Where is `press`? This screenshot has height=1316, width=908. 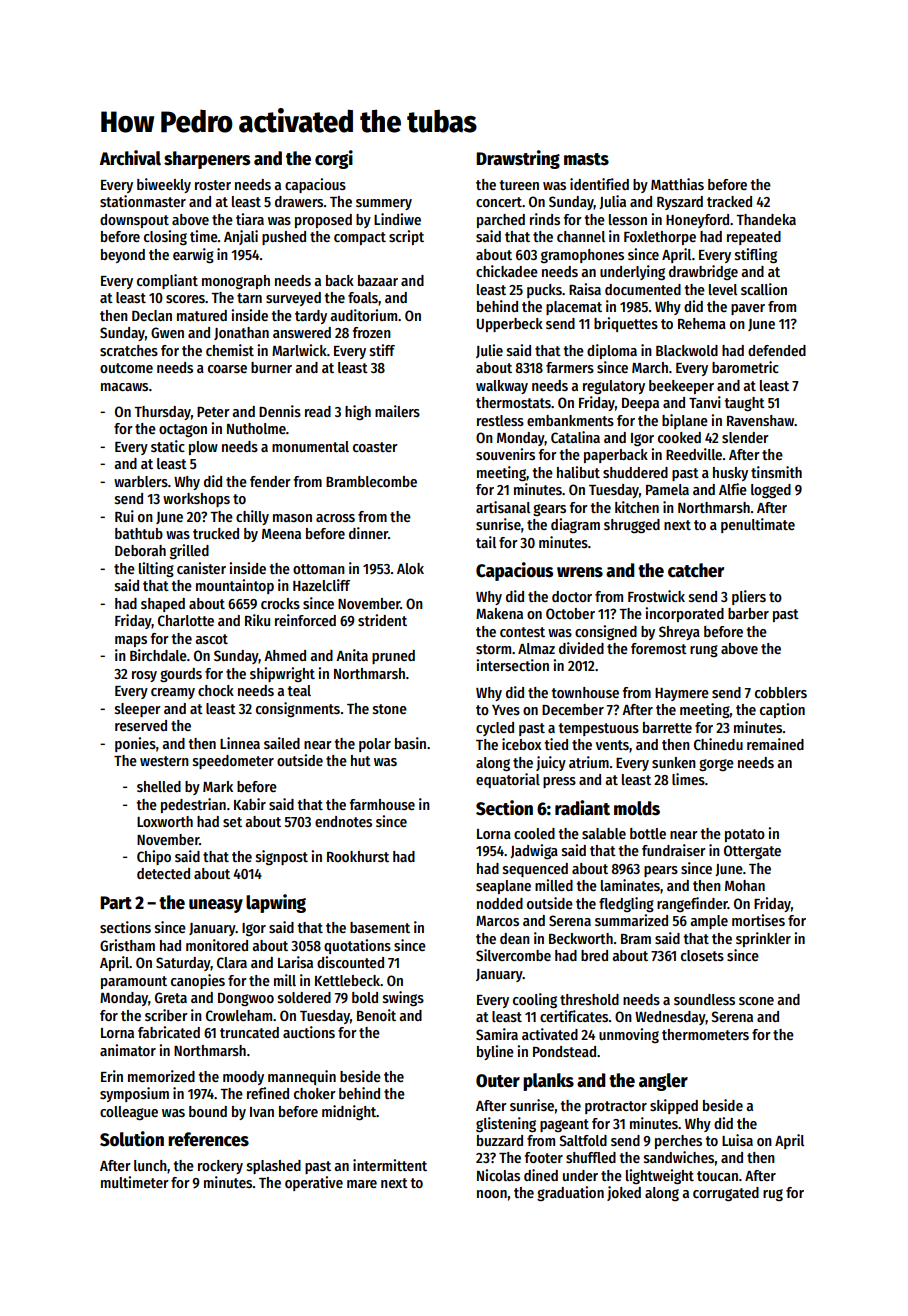
press is located at coordinates (559, 782).
